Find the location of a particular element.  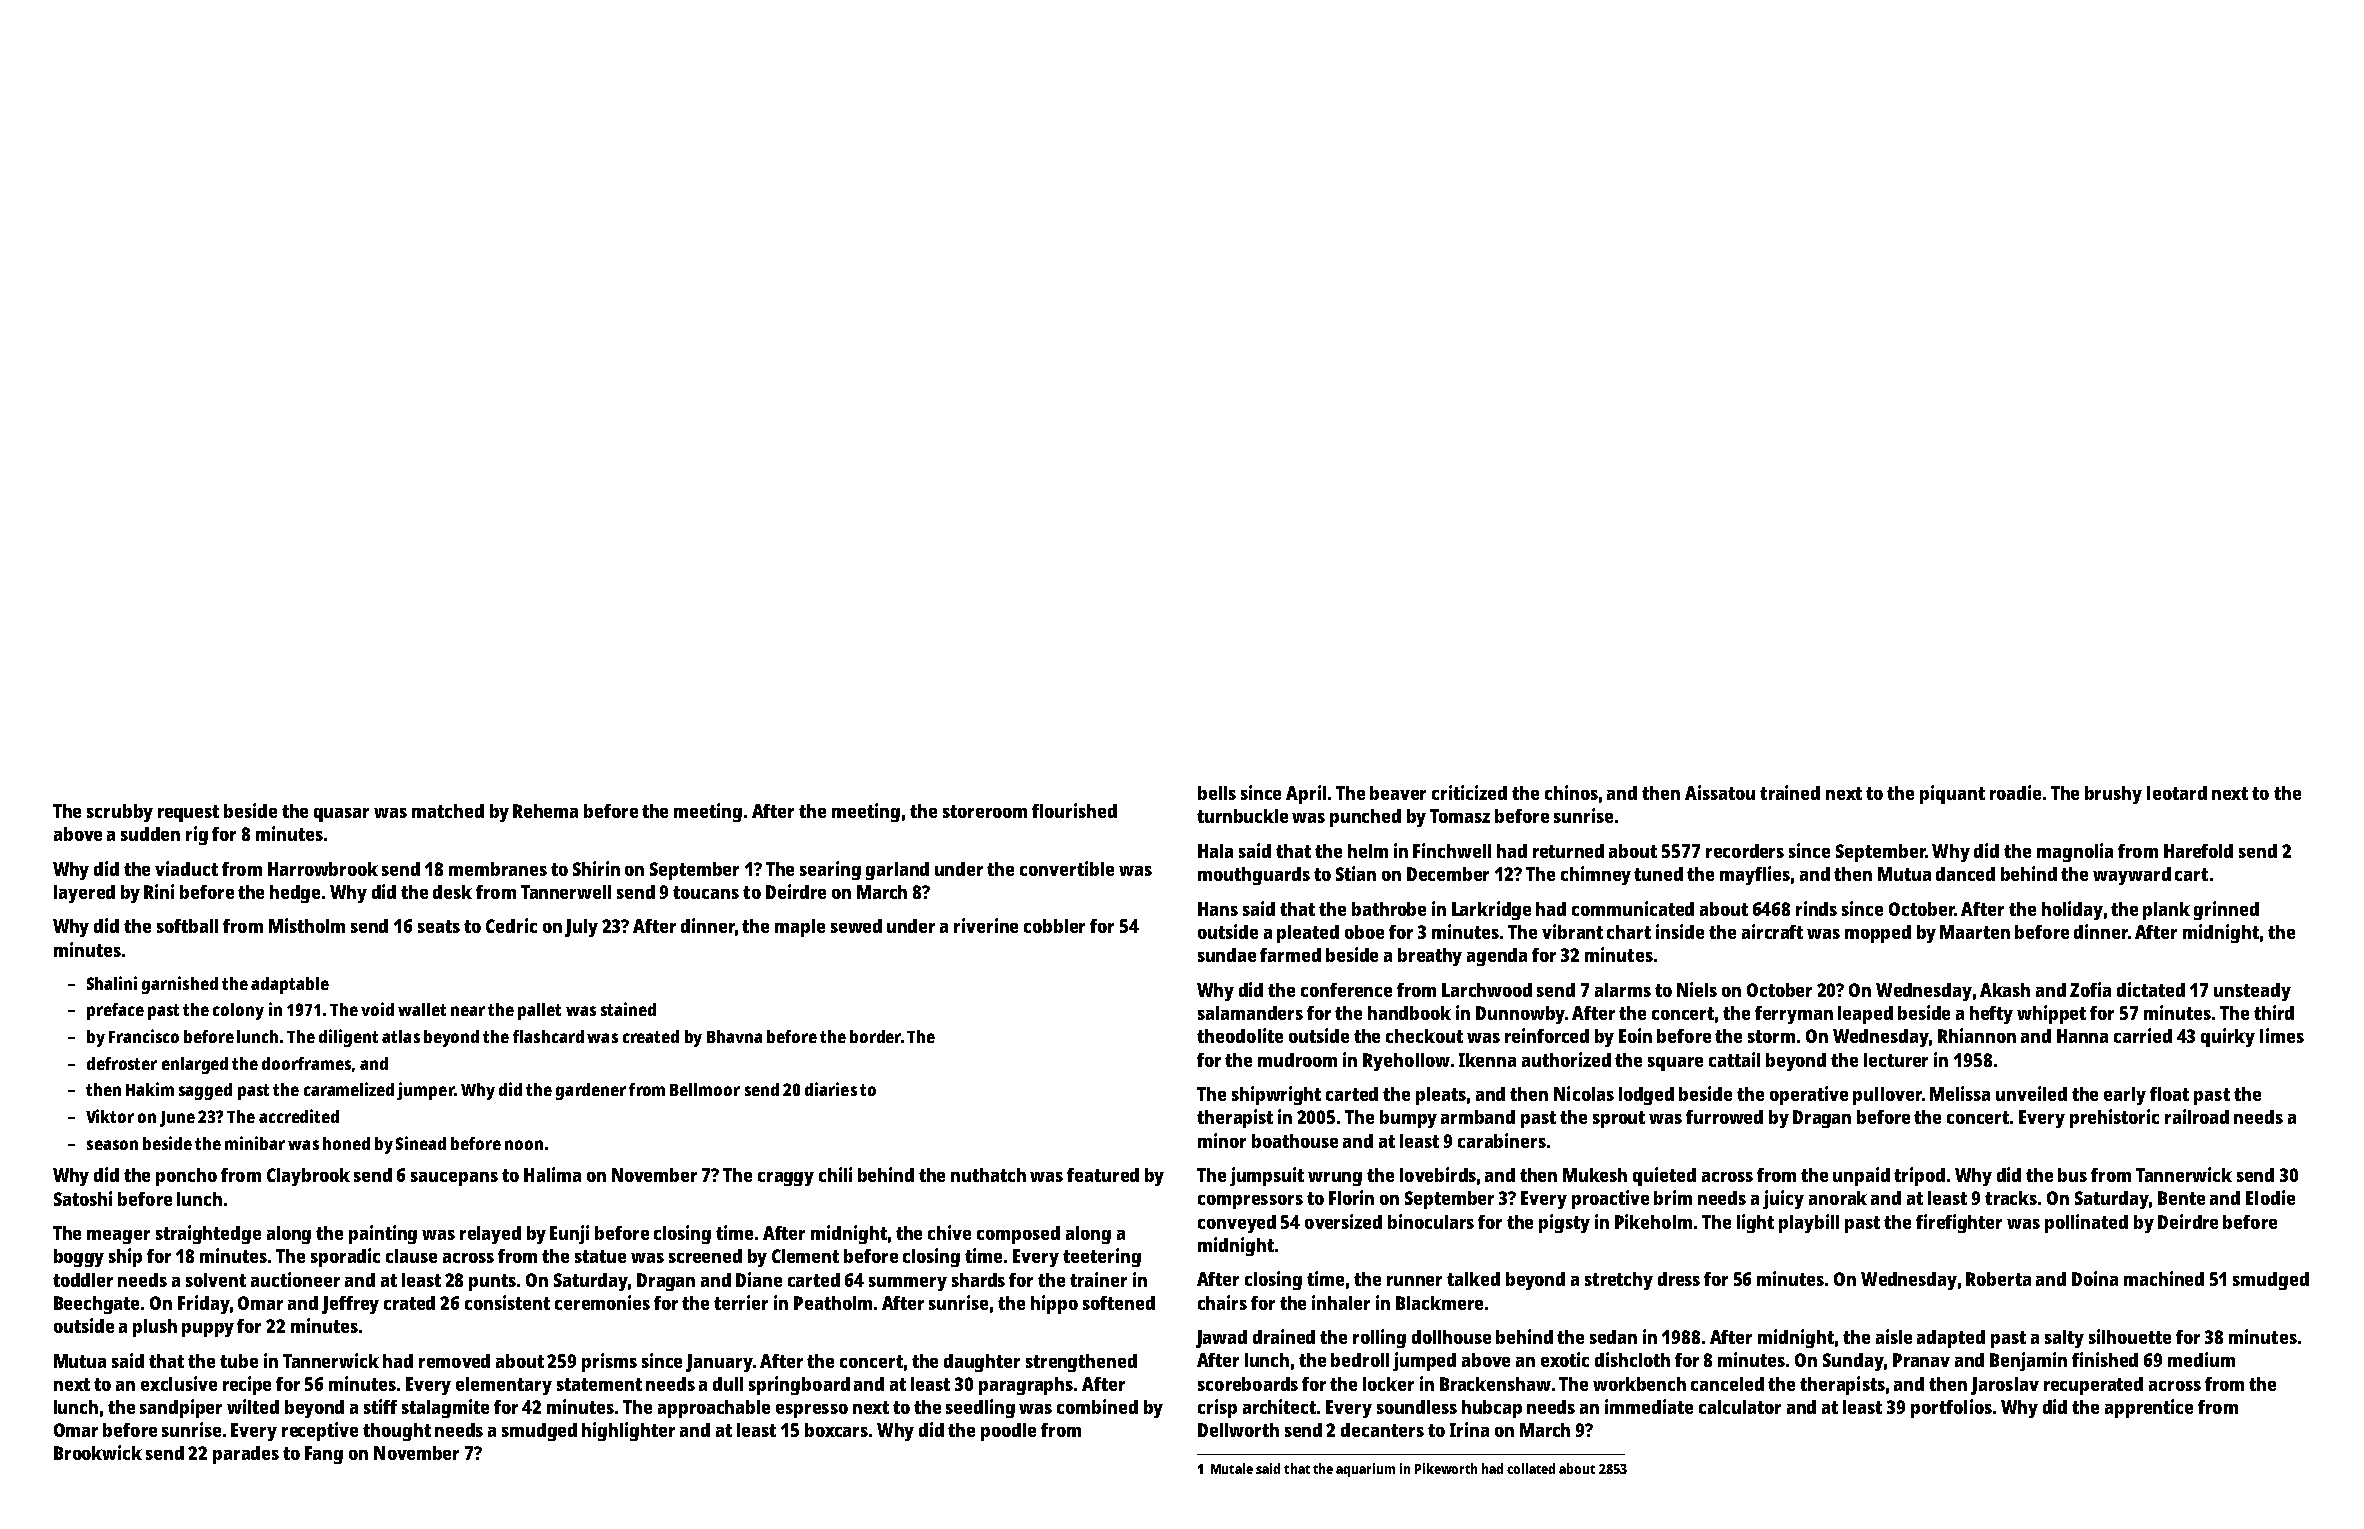

Fang is located at coordinates (324, 1455).
